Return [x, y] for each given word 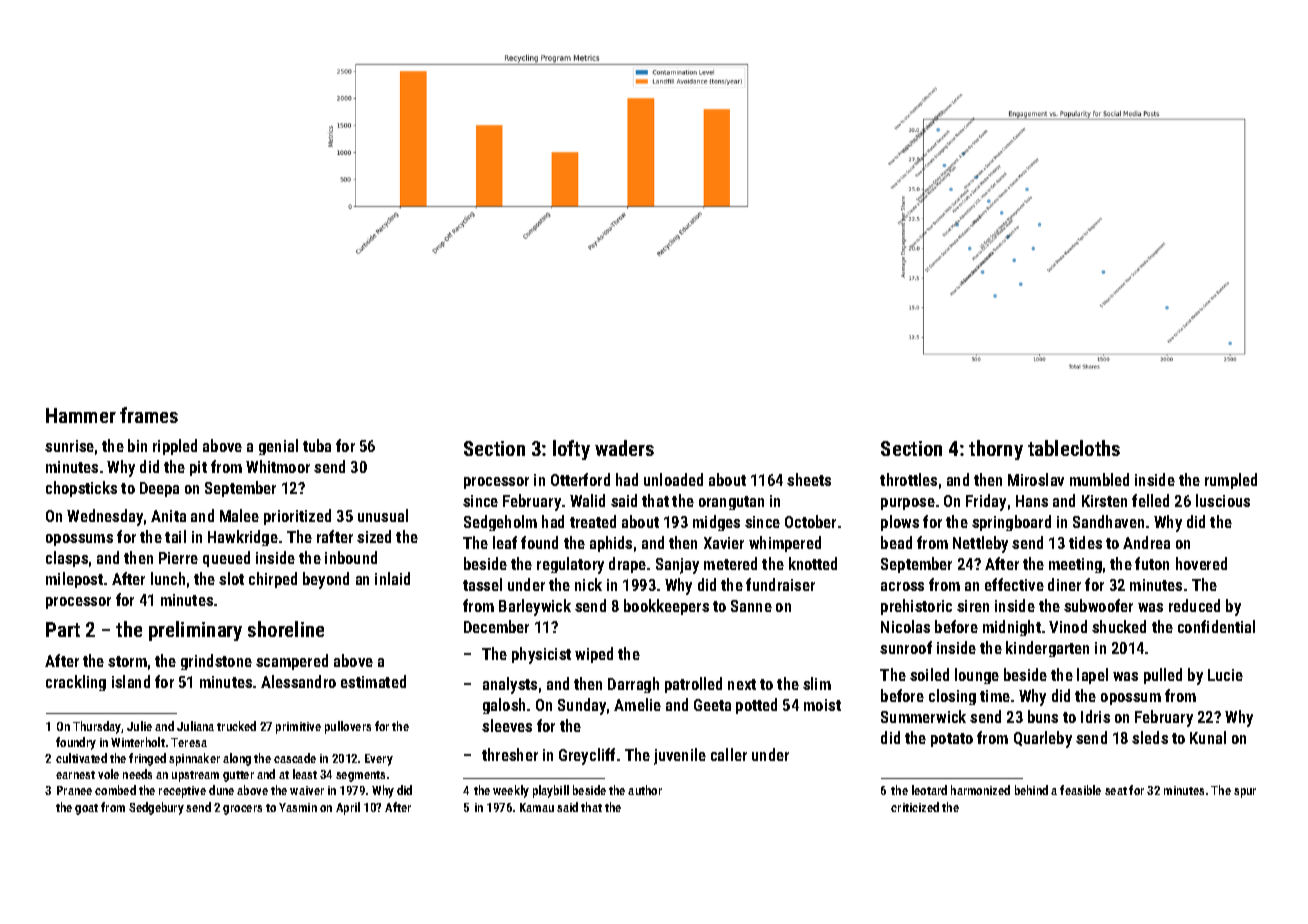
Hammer [81, 415]
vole [108, 774]
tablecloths [1074, 448]
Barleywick [535, 607]
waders [624, 448]
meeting [1075, 565]
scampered [292, 662]
